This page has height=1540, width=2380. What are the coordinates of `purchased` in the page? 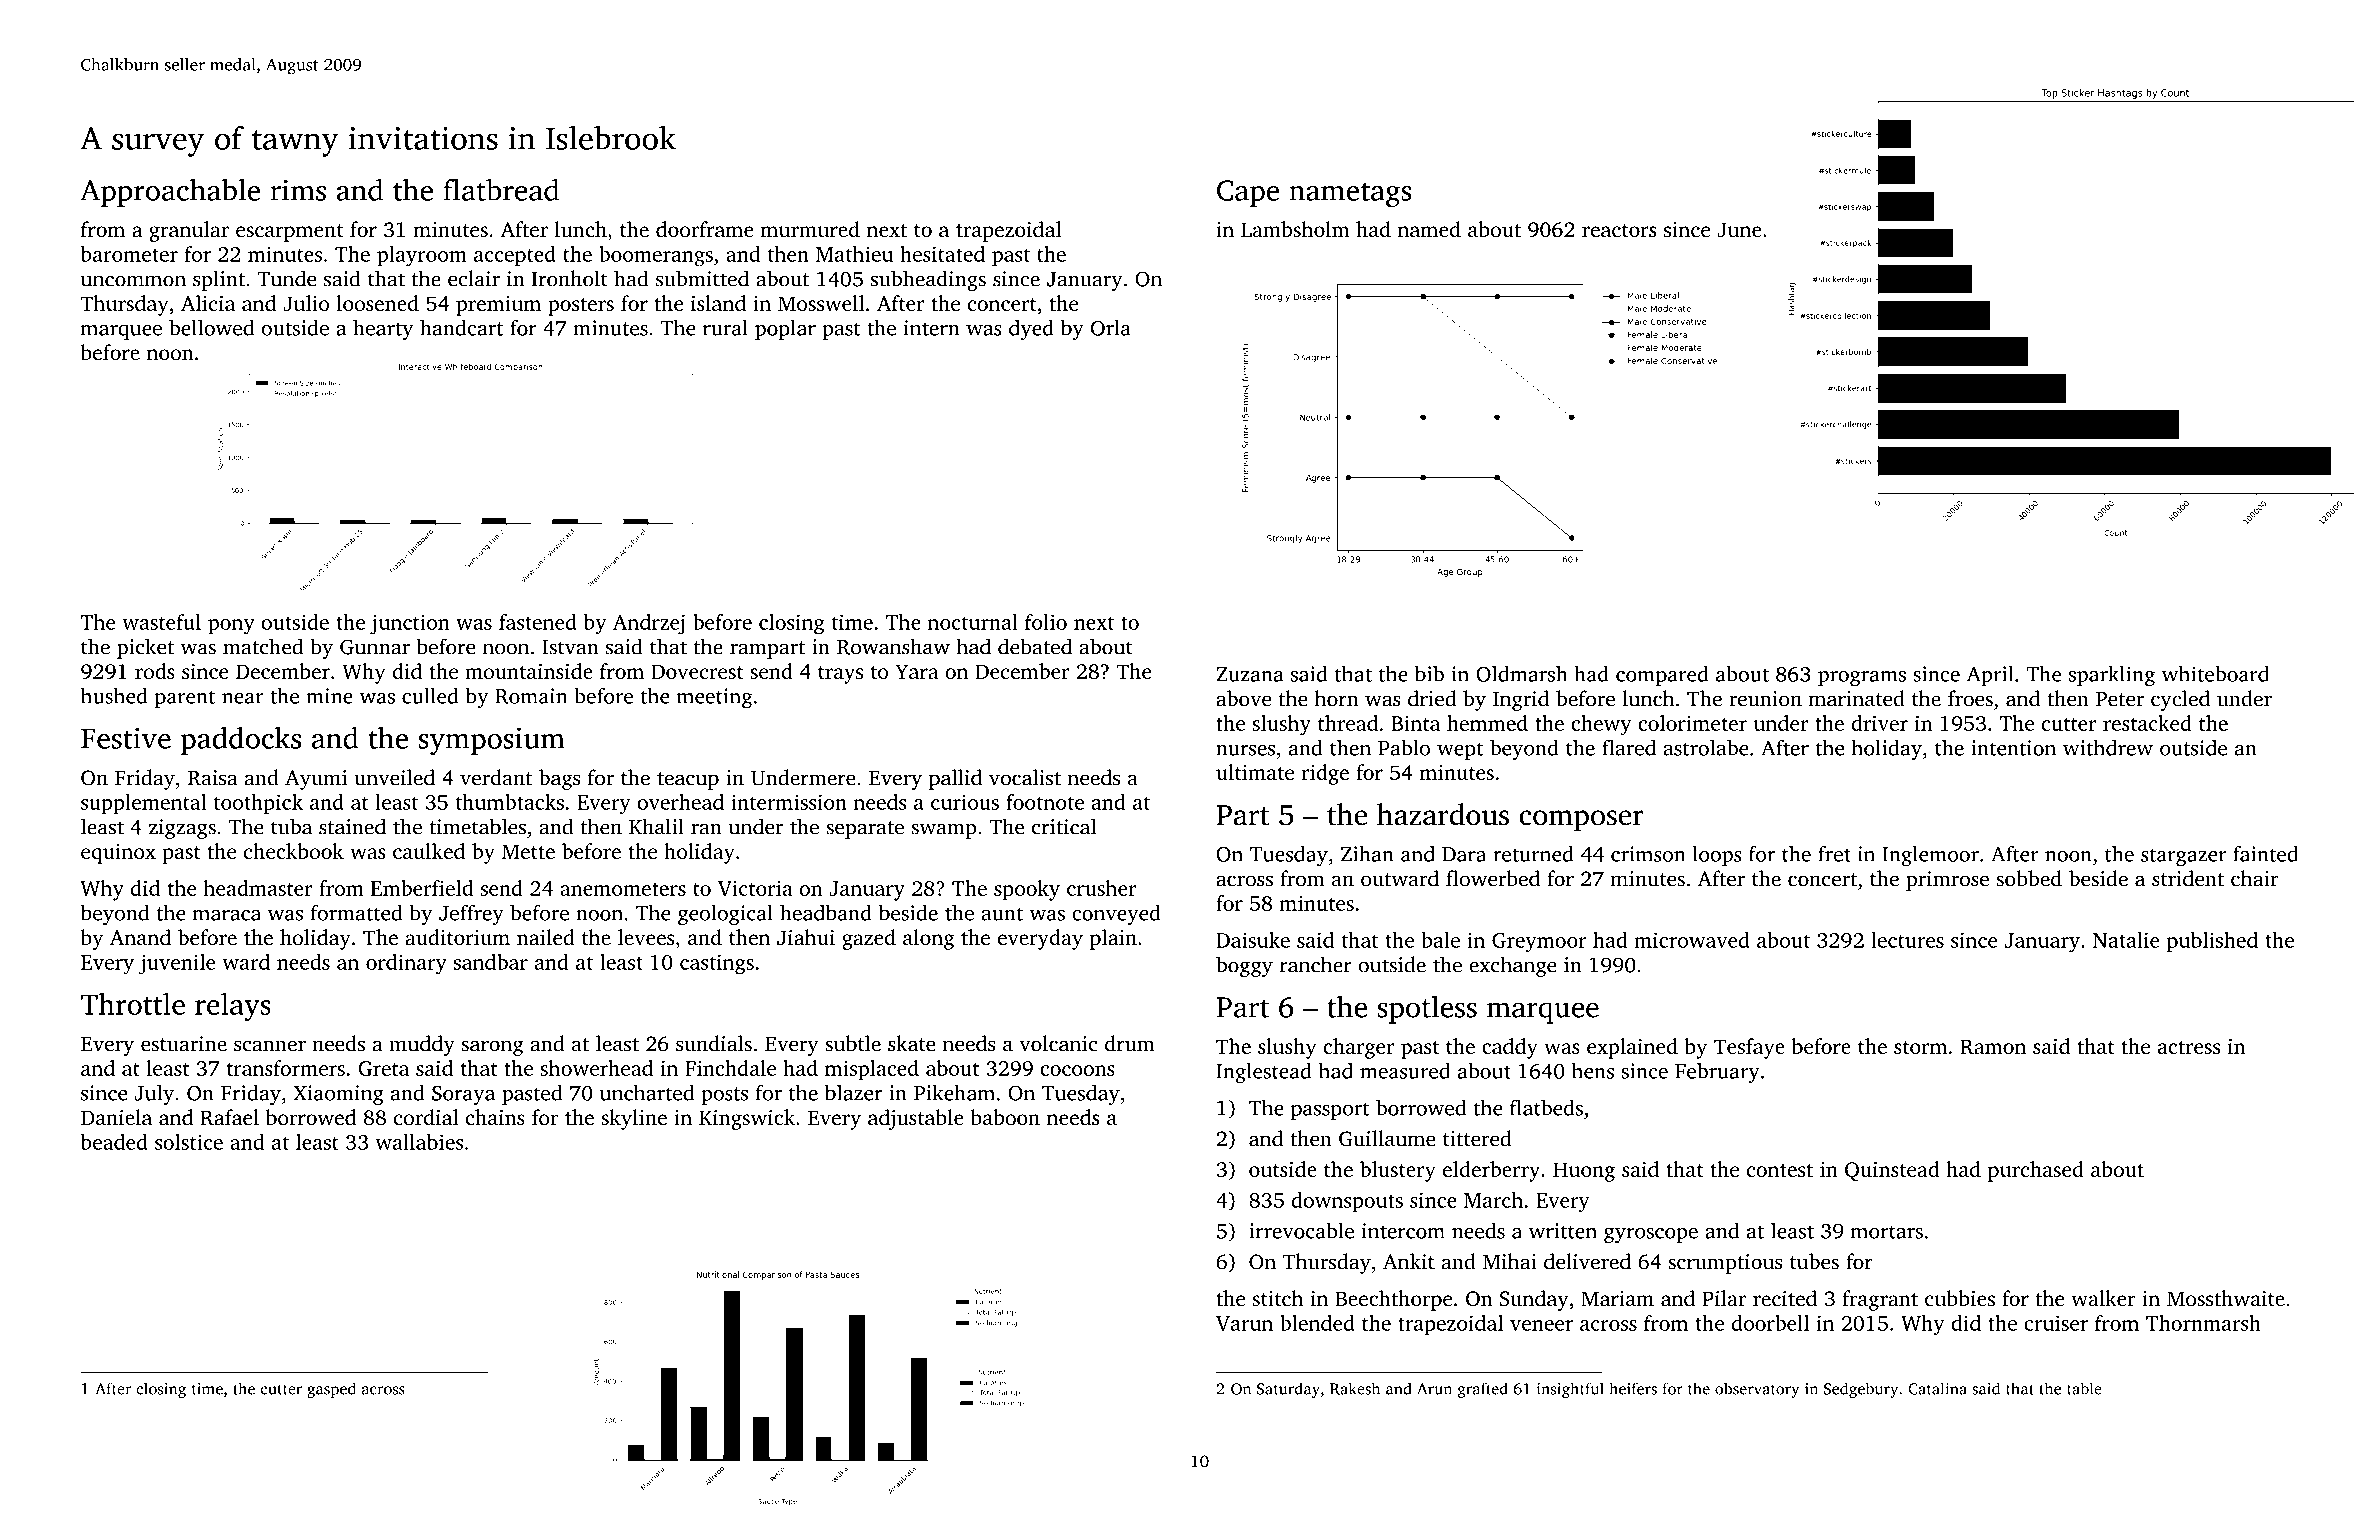 It's located at (2036, 1171).
